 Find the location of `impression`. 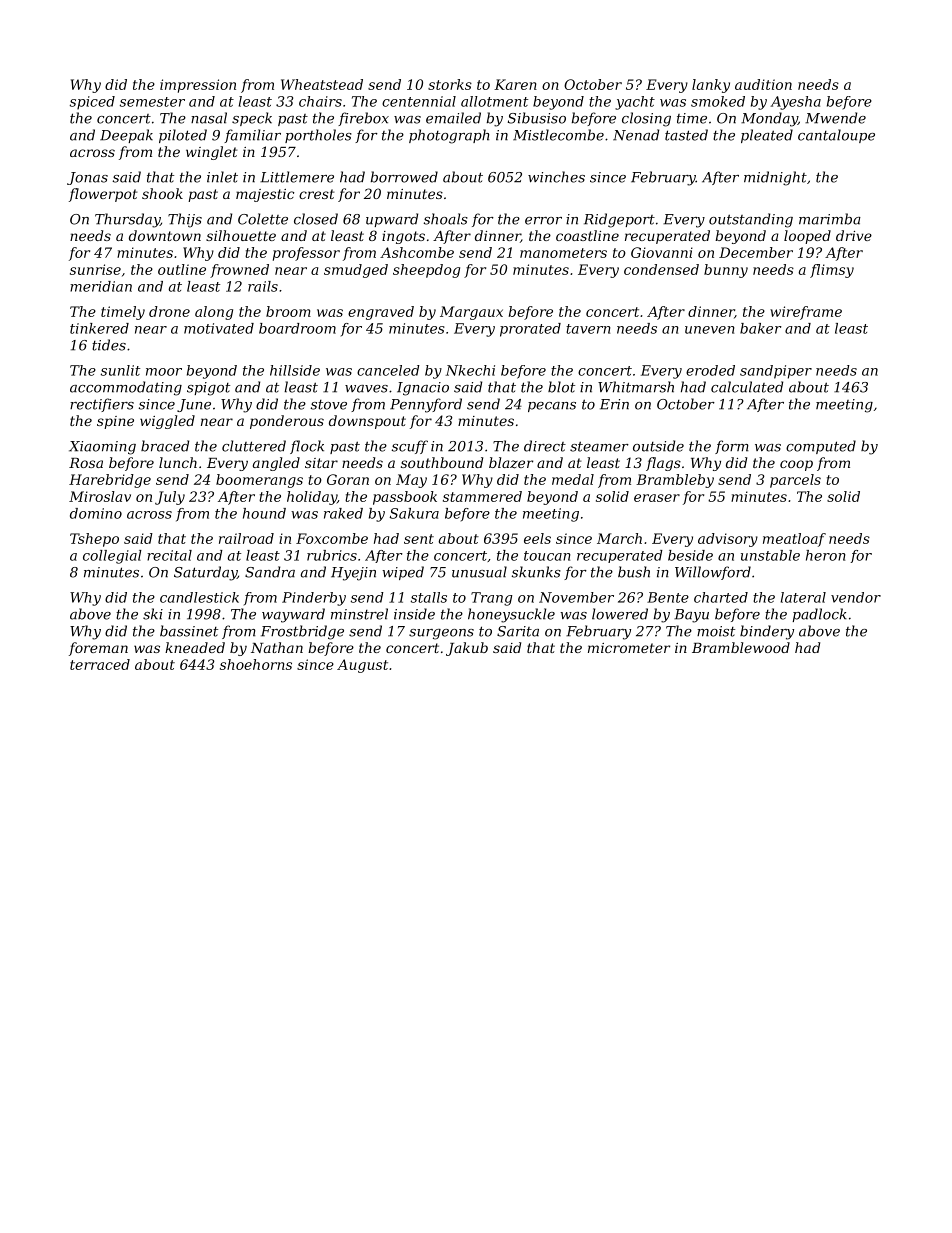

impression is located at coordinates (198, 86).
